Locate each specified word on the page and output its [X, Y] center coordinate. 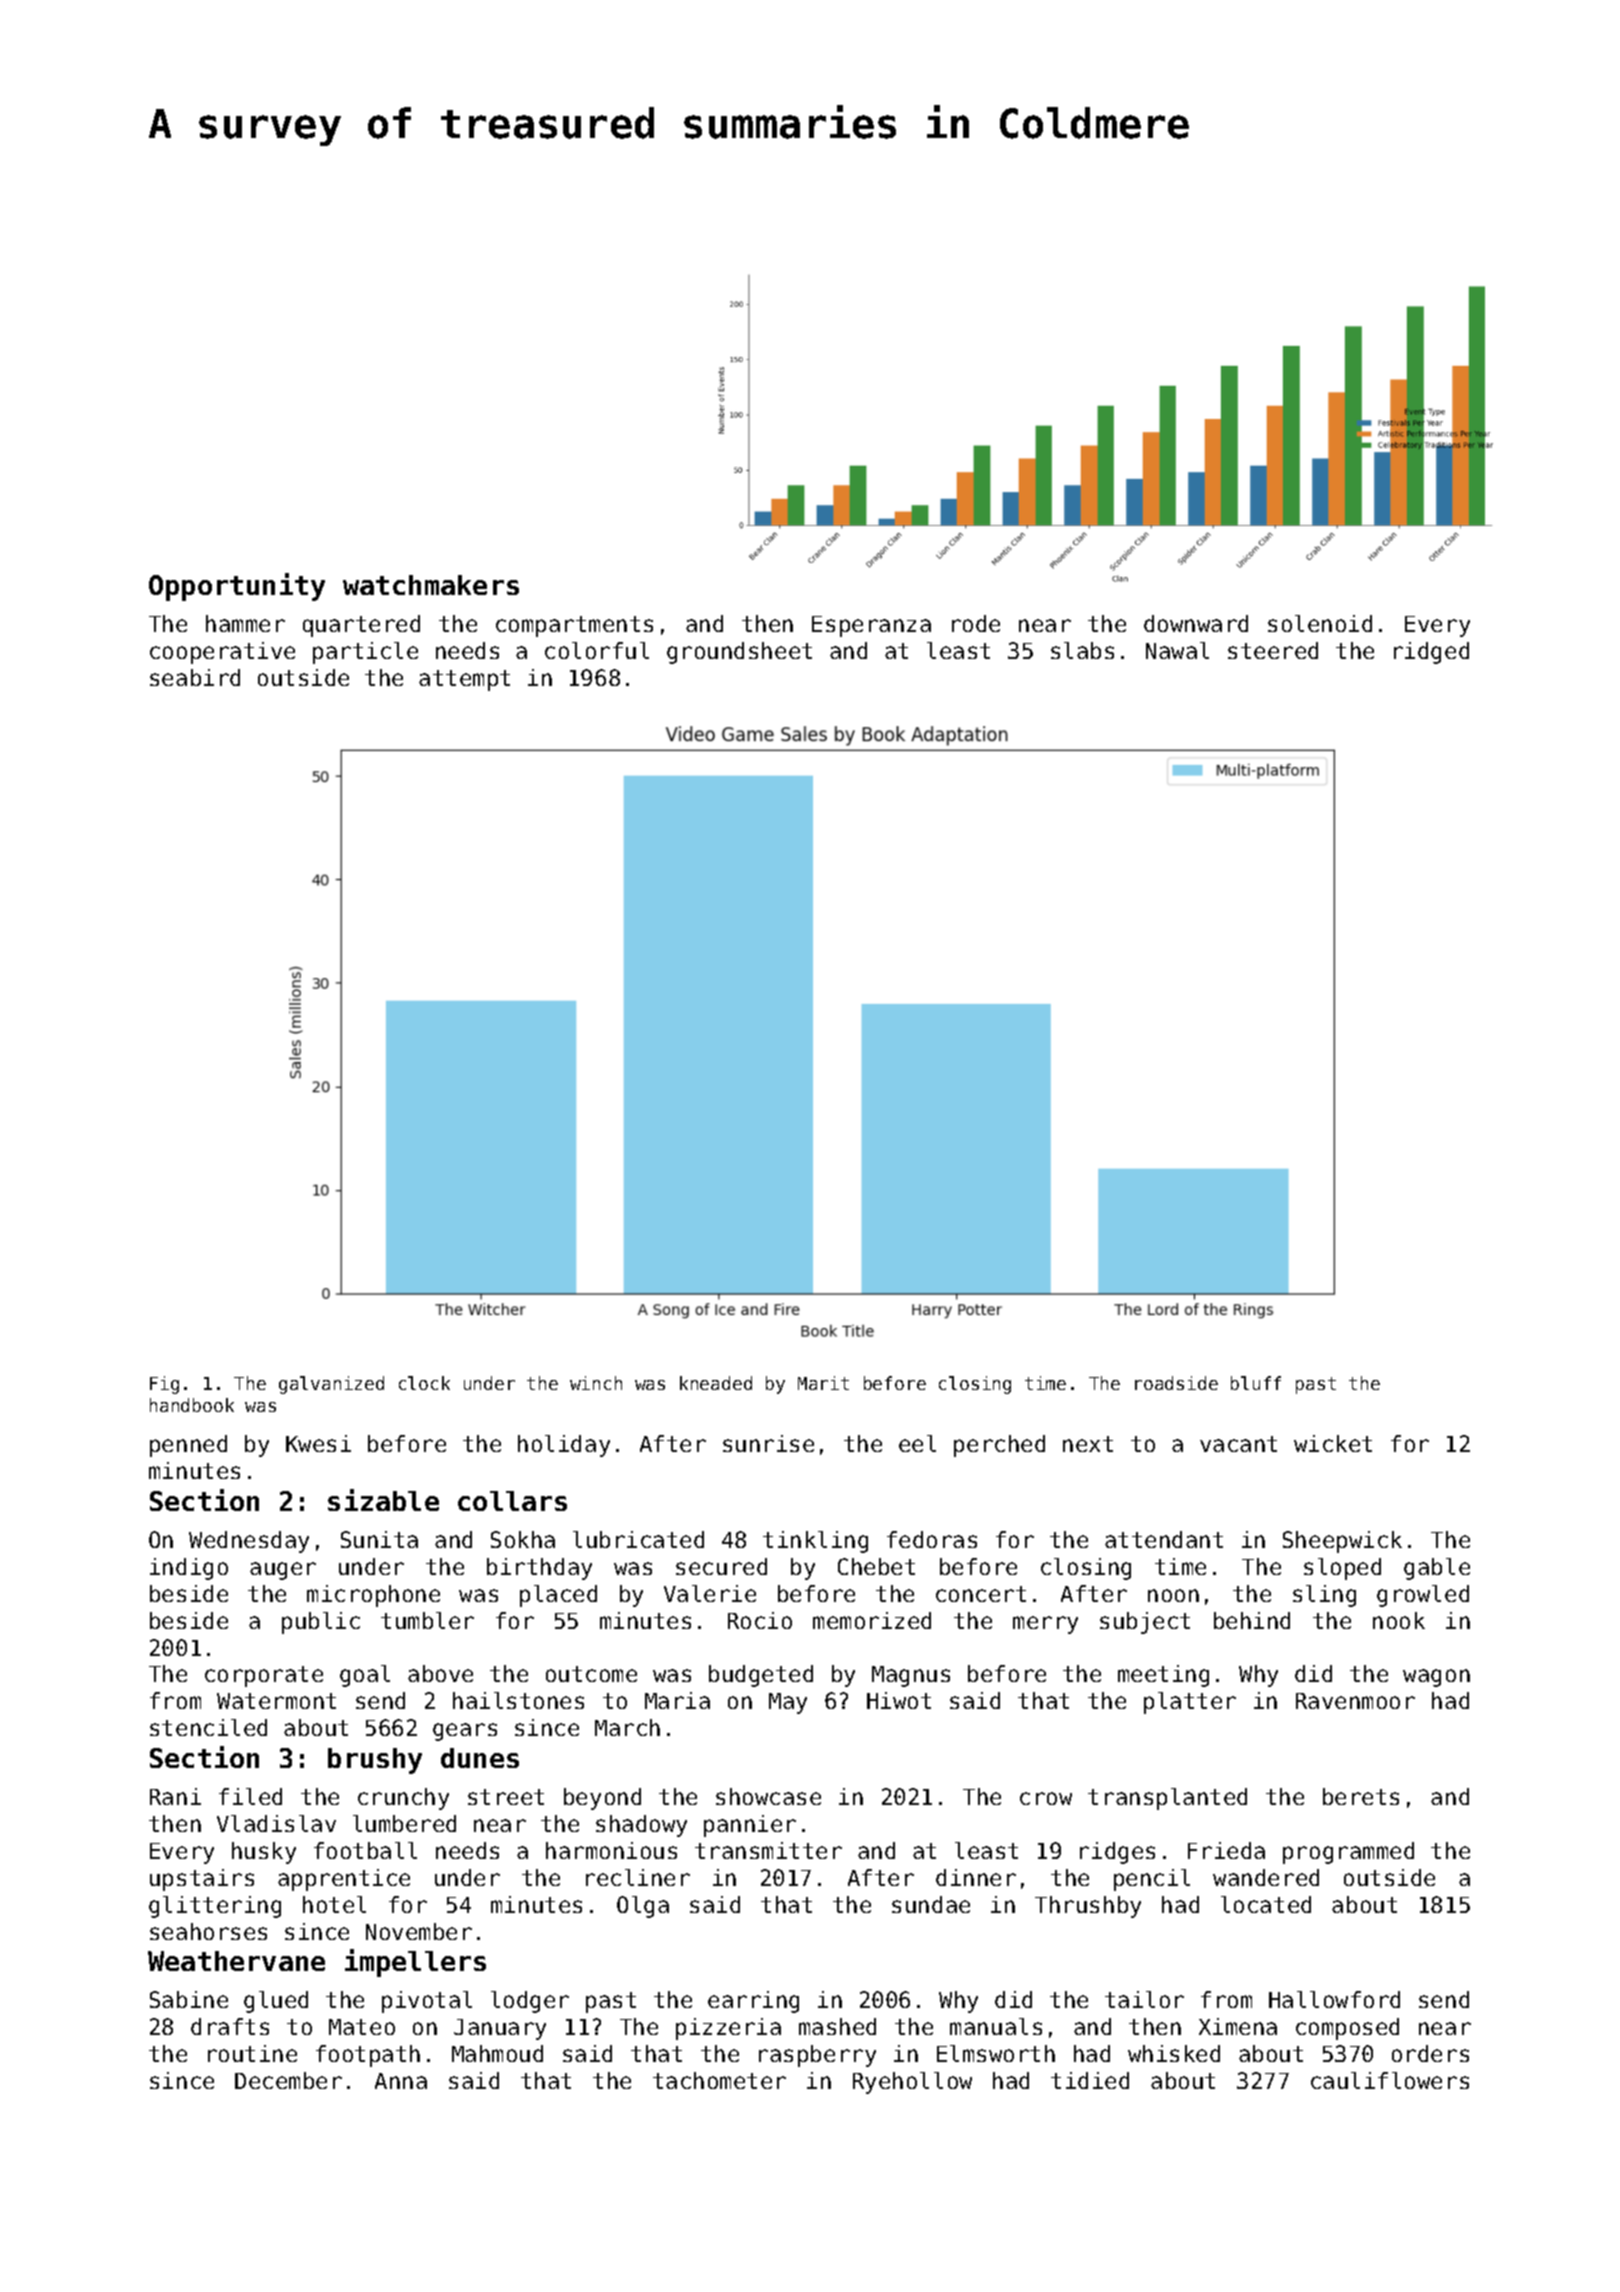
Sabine [189, 1999]
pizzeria [728, 2029]
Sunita [379, 1539]
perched [999, 1446]
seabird [195, 677]
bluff [1256, 1383]
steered [1273, 650]
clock [424, 1383]
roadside [1176, 1383]
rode [976, 623]
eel [917, 1443]
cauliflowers [1390, 2080]
